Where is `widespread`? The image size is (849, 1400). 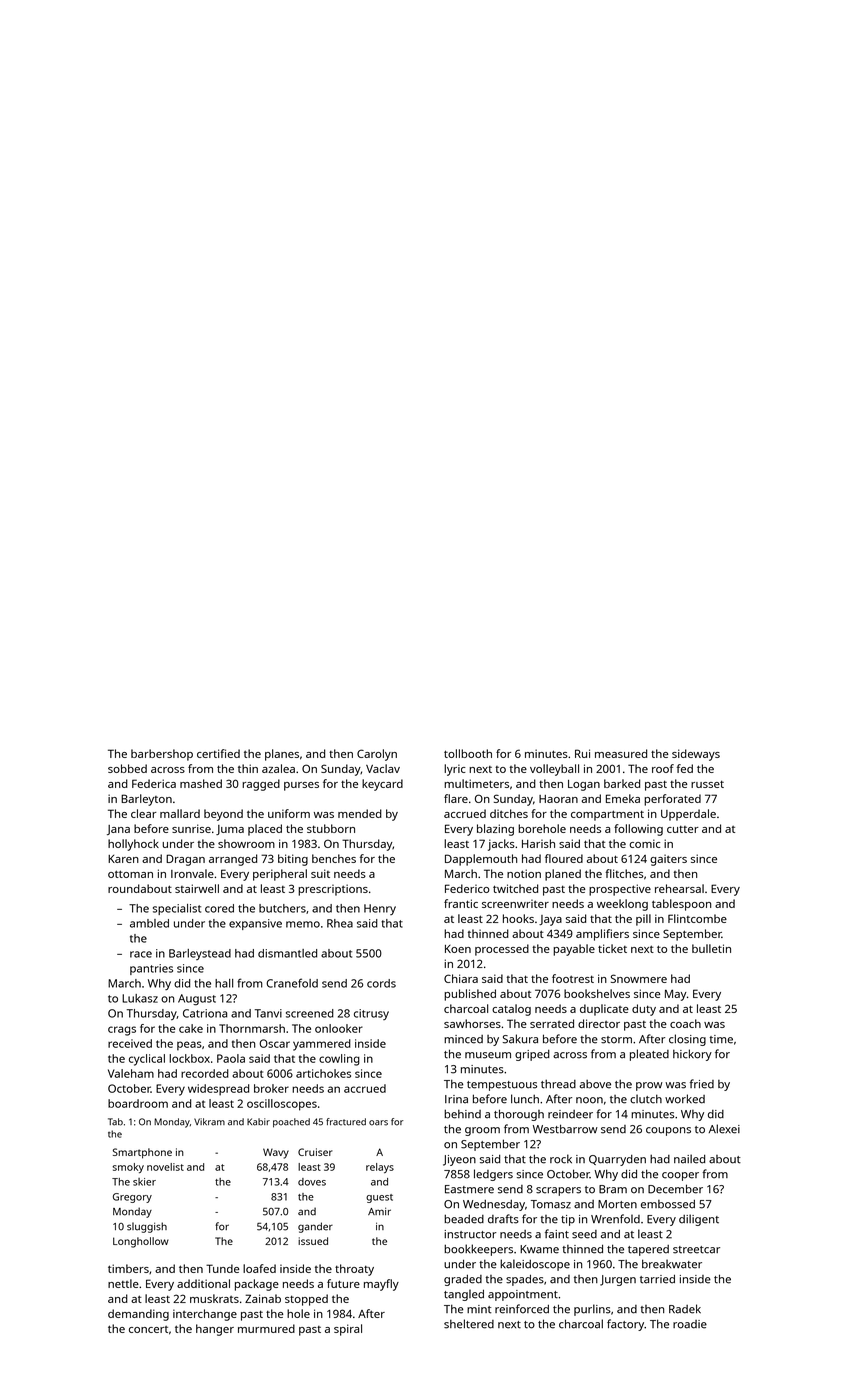
widespread is located at coordinates (218, 1090).
